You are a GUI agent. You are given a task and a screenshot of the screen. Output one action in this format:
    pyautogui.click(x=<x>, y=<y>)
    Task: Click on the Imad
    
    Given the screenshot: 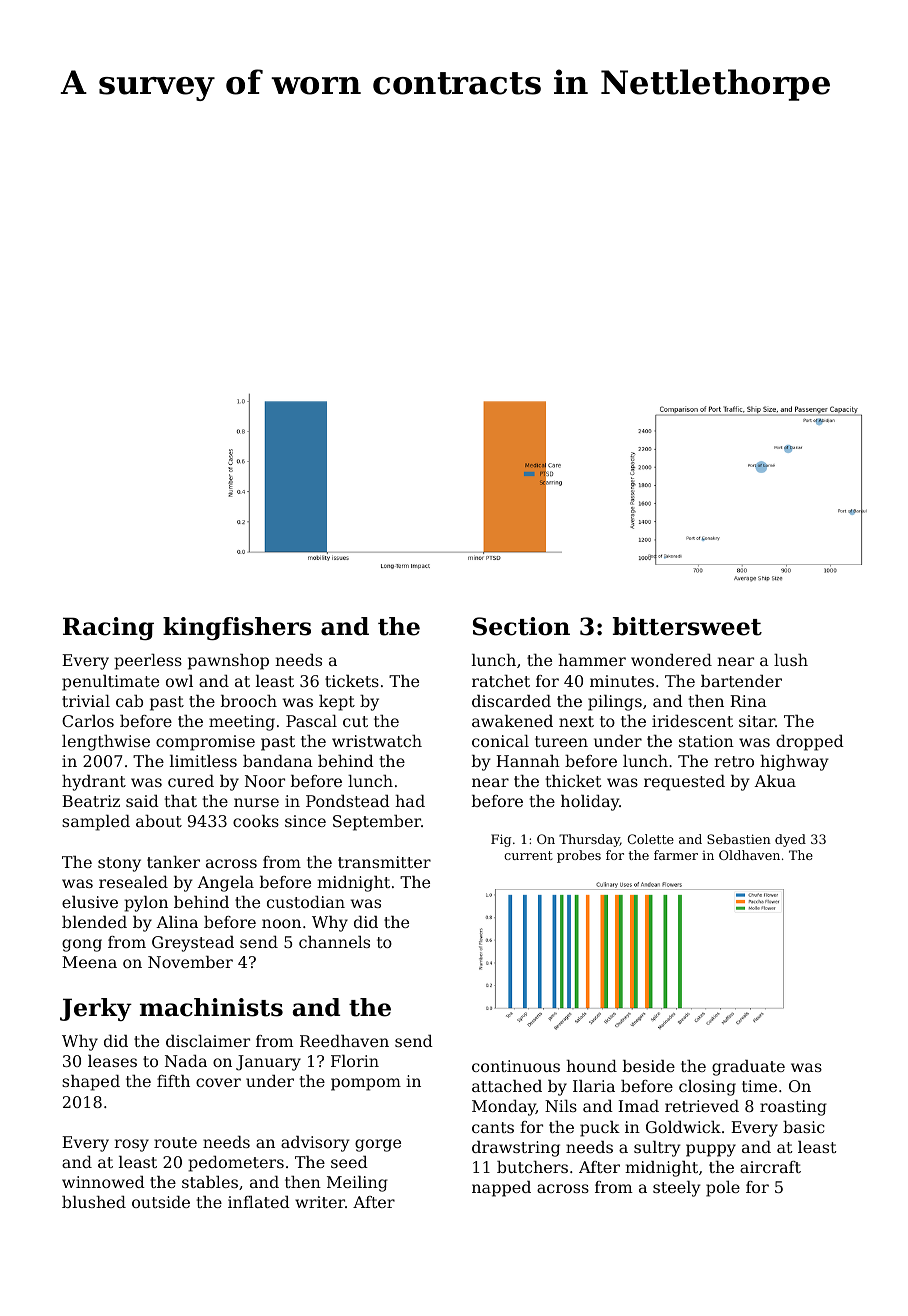 What is the action you would take?
    pyautogui.click(x=638, y=1106)
